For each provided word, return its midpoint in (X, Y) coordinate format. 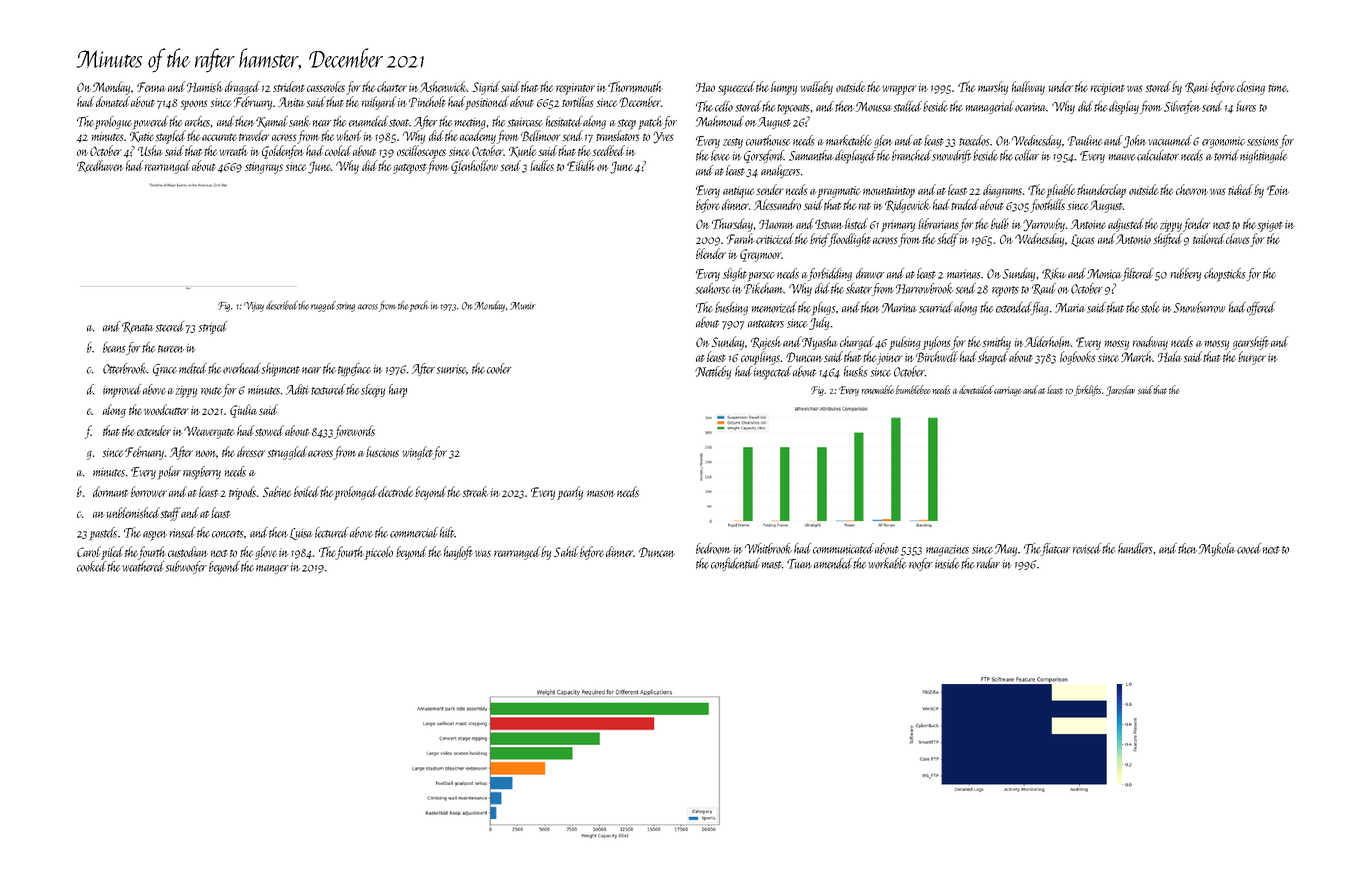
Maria (1070, 308)
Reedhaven (100, 166)
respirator (575, 89)
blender (711, 253)
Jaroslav (1120, 390)
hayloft (458, 553)
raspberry (202, 473)
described (282, 305)
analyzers (780, 171)
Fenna (151, 87)
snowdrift (951, 156)
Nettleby (713, 372)
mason (601, 493)
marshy (993, 88)
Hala (1170, 356)
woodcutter (166, 409)
